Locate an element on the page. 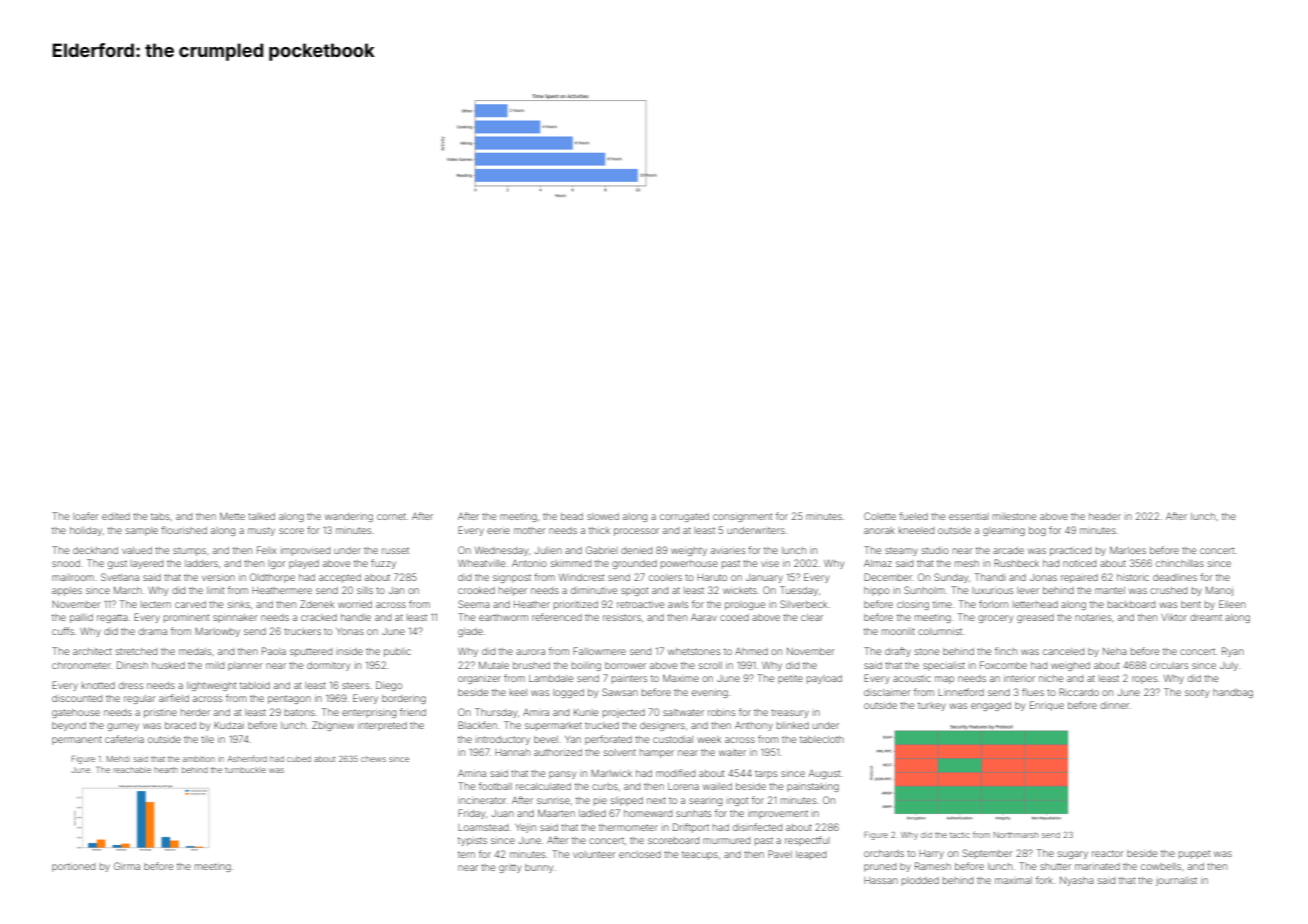 Image resolution: width=1308 pixels, height=924 pixels. deckhand is located at coordinates (95, 550).
